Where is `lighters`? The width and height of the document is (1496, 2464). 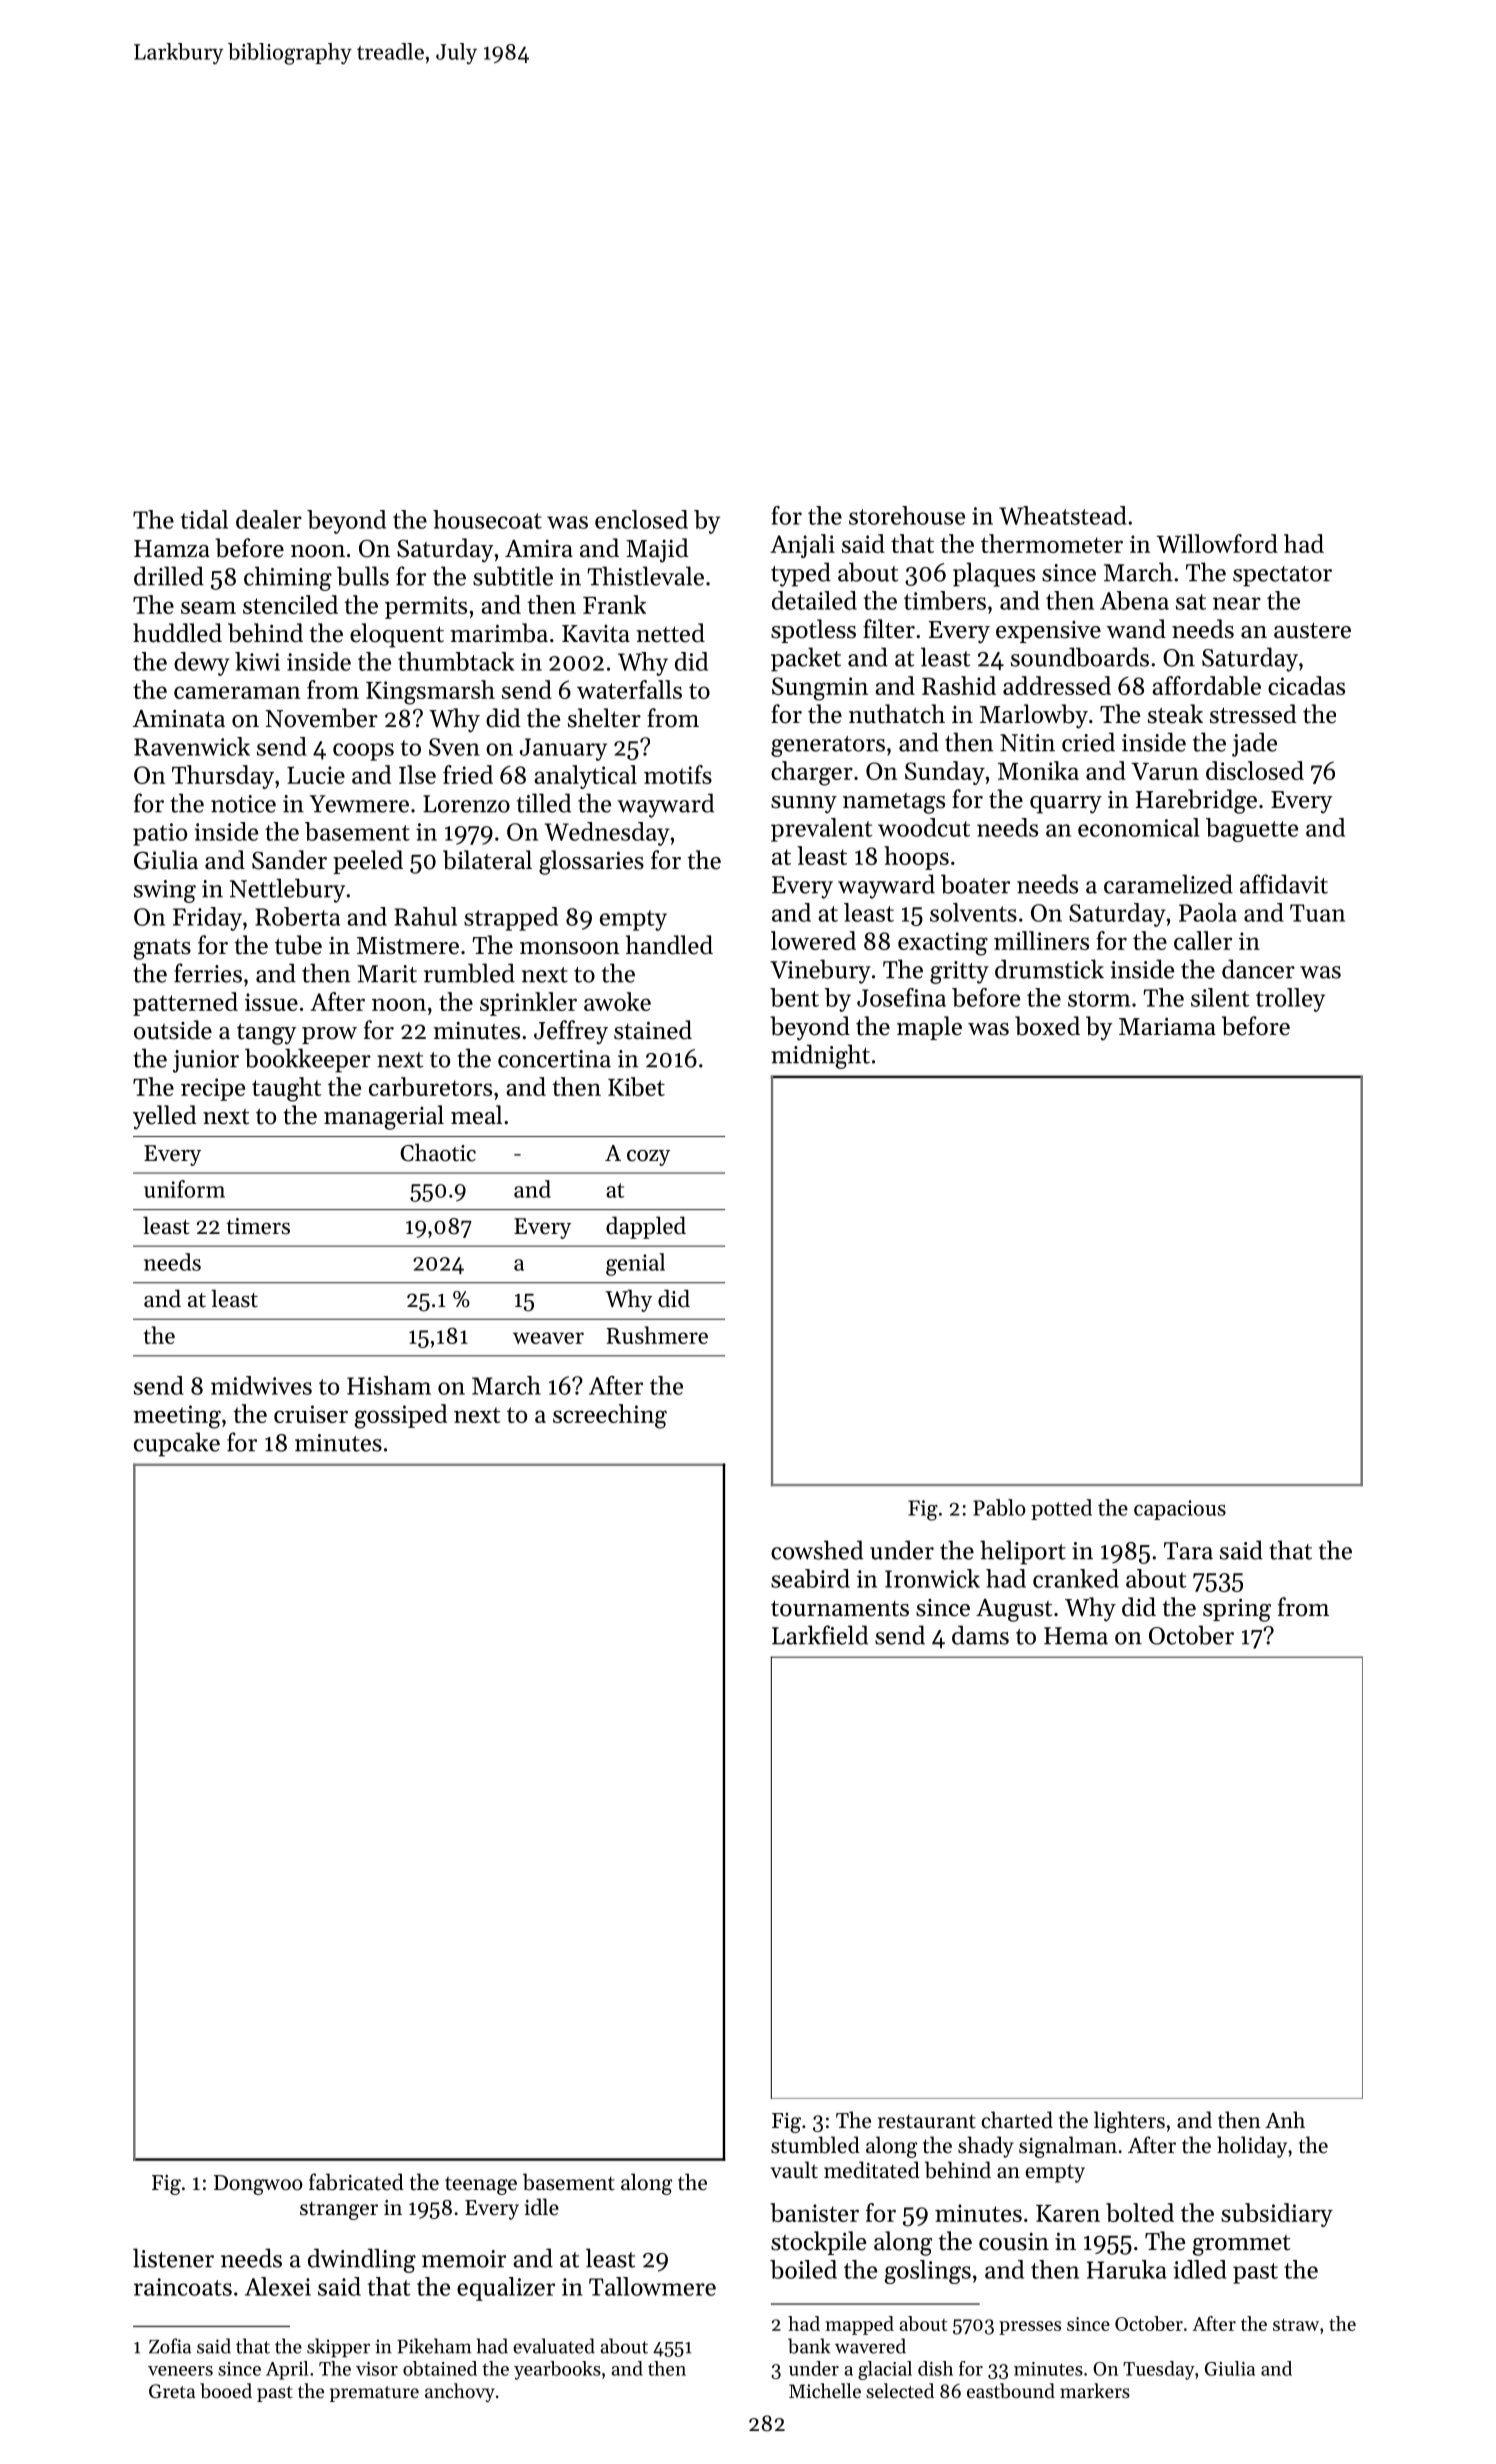 lighters is located at coordinates (1129, 2122).
